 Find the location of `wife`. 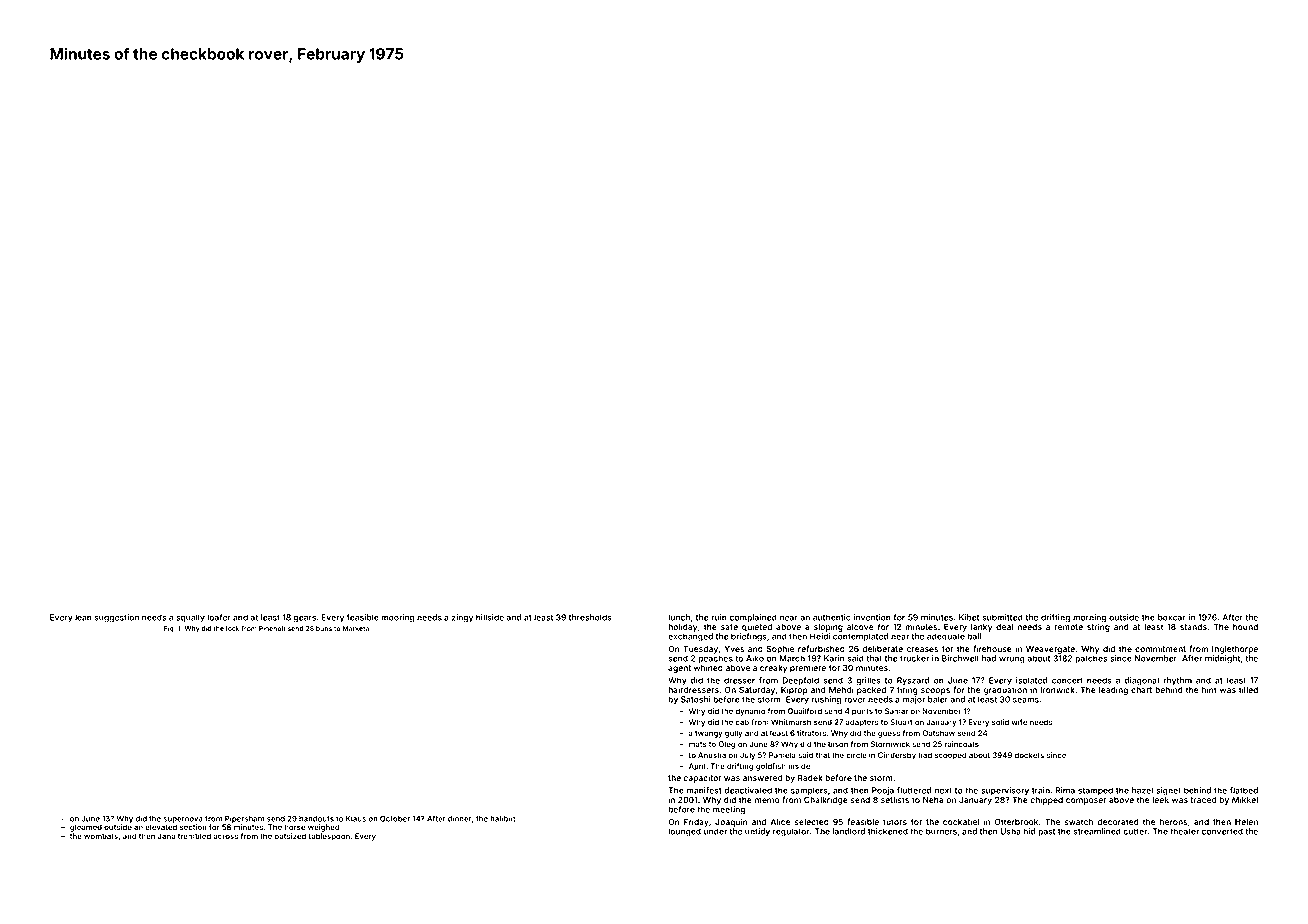

wife is located at coordinates (1019, 722).
